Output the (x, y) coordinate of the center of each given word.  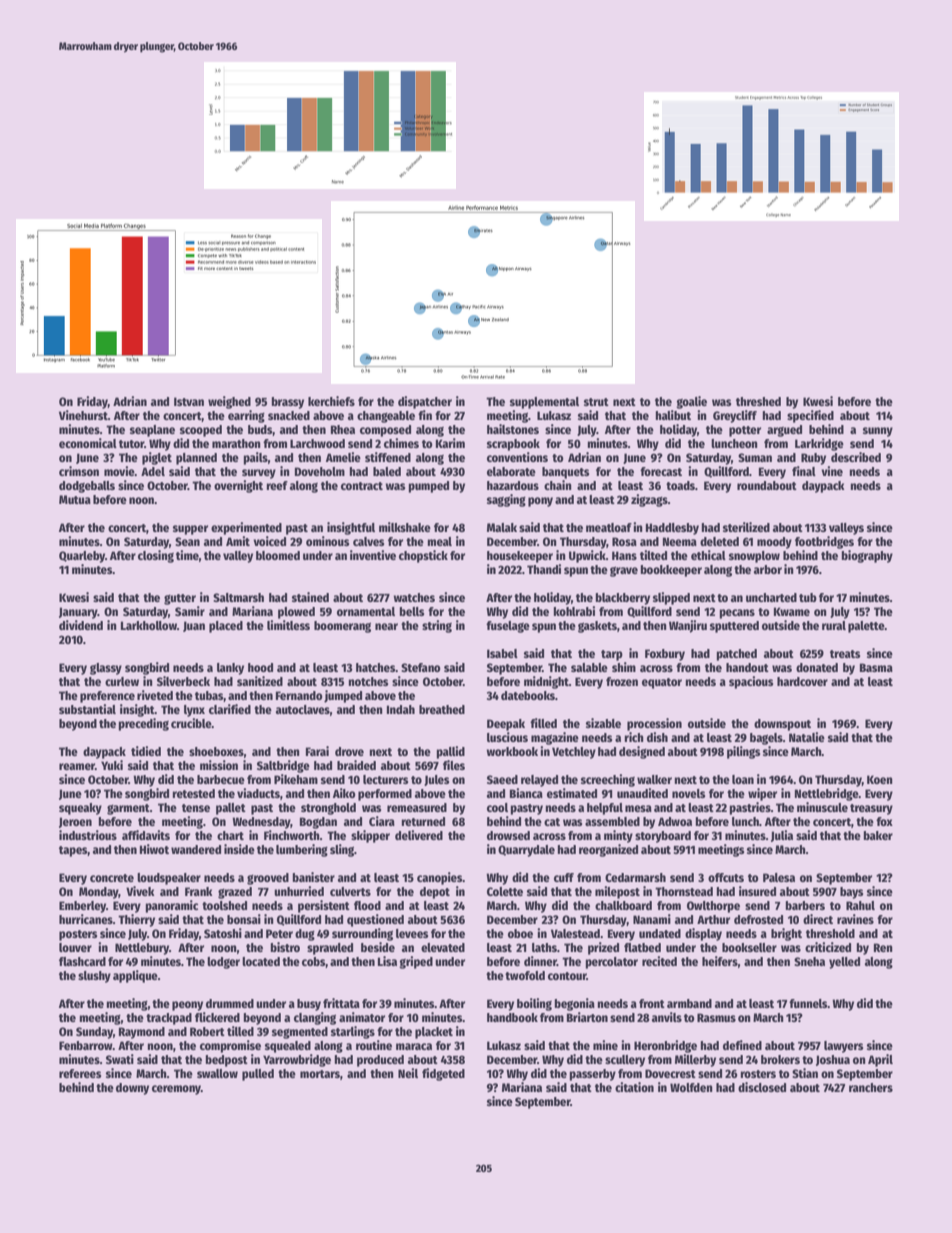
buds (260, 430)
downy (132, 1089)
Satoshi (223, 933)
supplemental (544, 403)
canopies (439, 878)
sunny (878, 432)
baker (878, 835)
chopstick (423, 556)
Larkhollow (149, 625)
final (804, 471)
